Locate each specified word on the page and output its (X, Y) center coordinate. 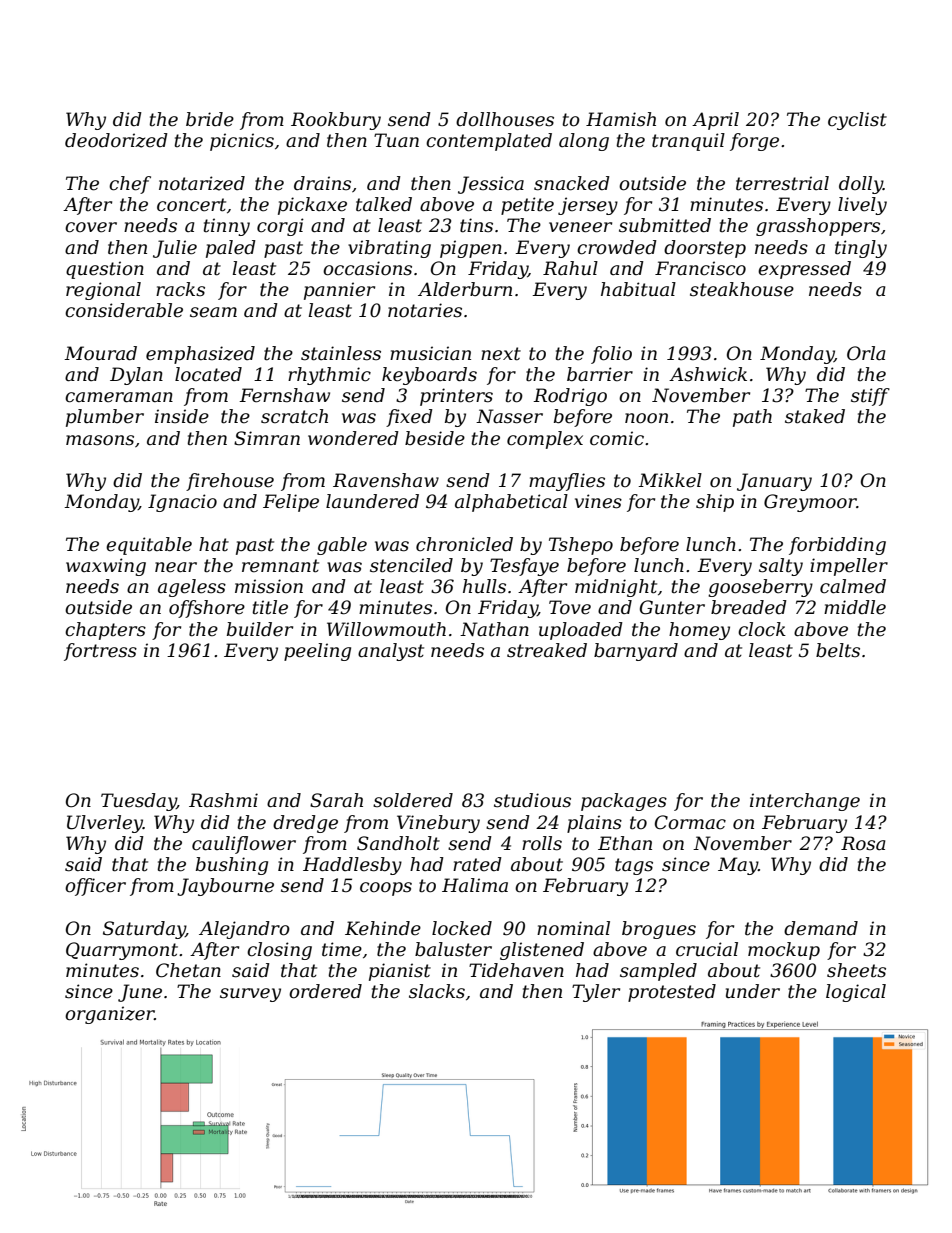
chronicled (464, 544)
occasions (367, 268)
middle (855, 607)
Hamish (621, 119)
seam (213, 312)
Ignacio (182, 503)
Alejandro (244, 930)
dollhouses (505, 119)
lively (862, 206)
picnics (242, 142)
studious (532, 800)
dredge (305, 824)
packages (624, 802)
